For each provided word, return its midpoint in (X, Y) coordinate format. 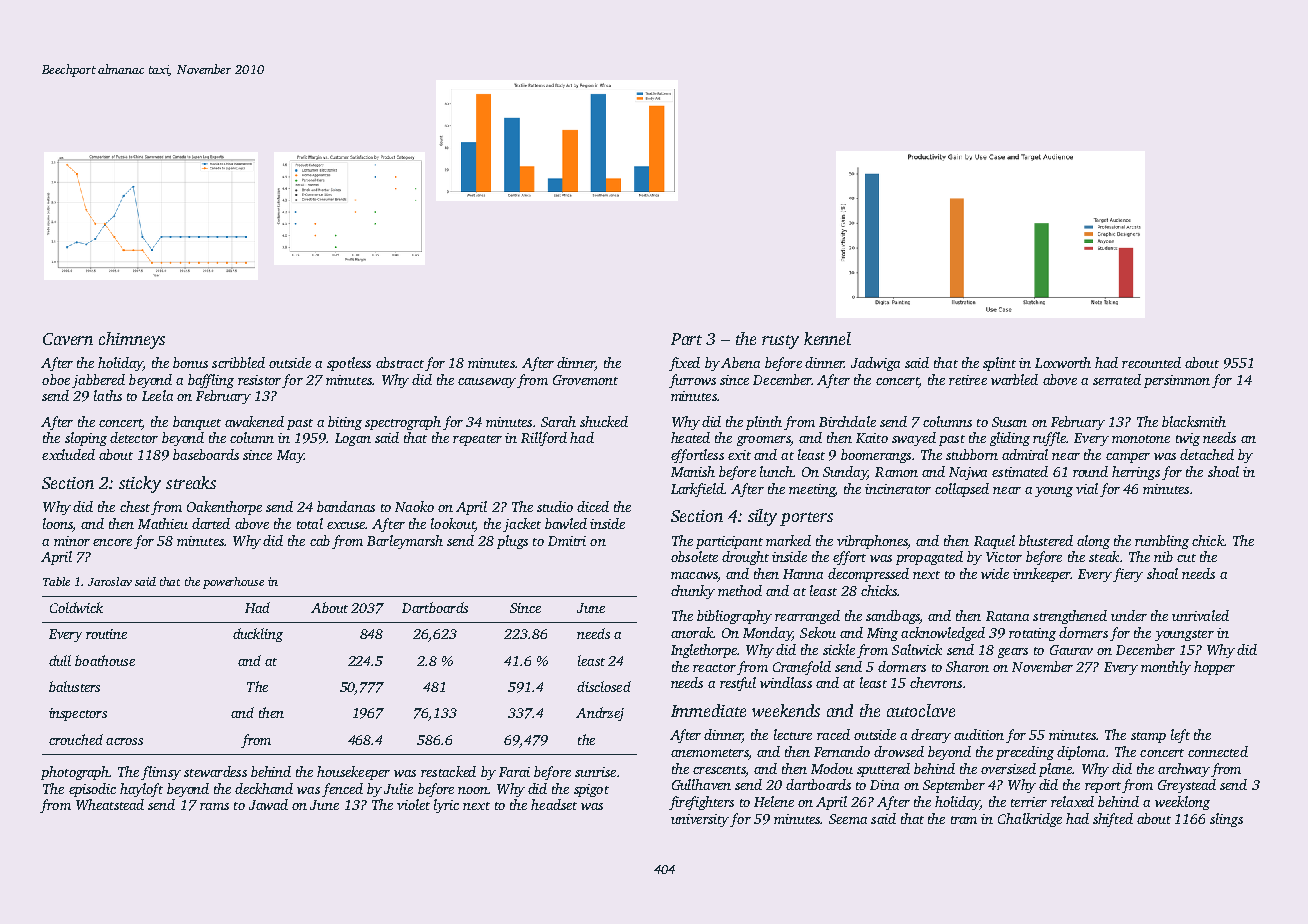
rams (214, 806)
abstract (400, 362)
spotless (349, 364)
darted (211, 523)
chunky (693, 592)
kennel (827, 338)
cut (1186, 558)
